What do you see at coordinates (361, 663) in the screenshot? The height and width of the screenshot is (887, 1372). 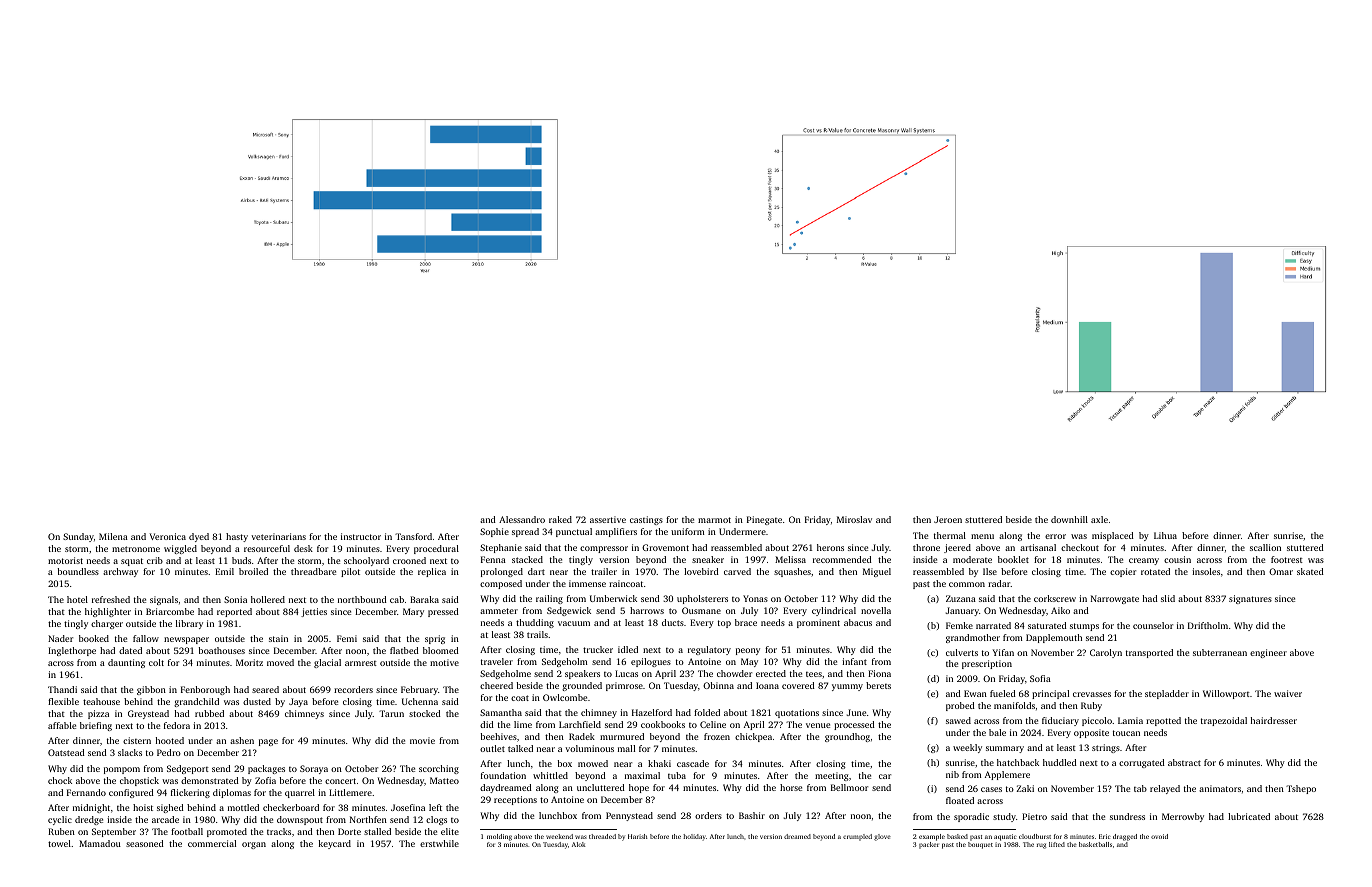 I see `armrest` at bounding box center [361, 663].
